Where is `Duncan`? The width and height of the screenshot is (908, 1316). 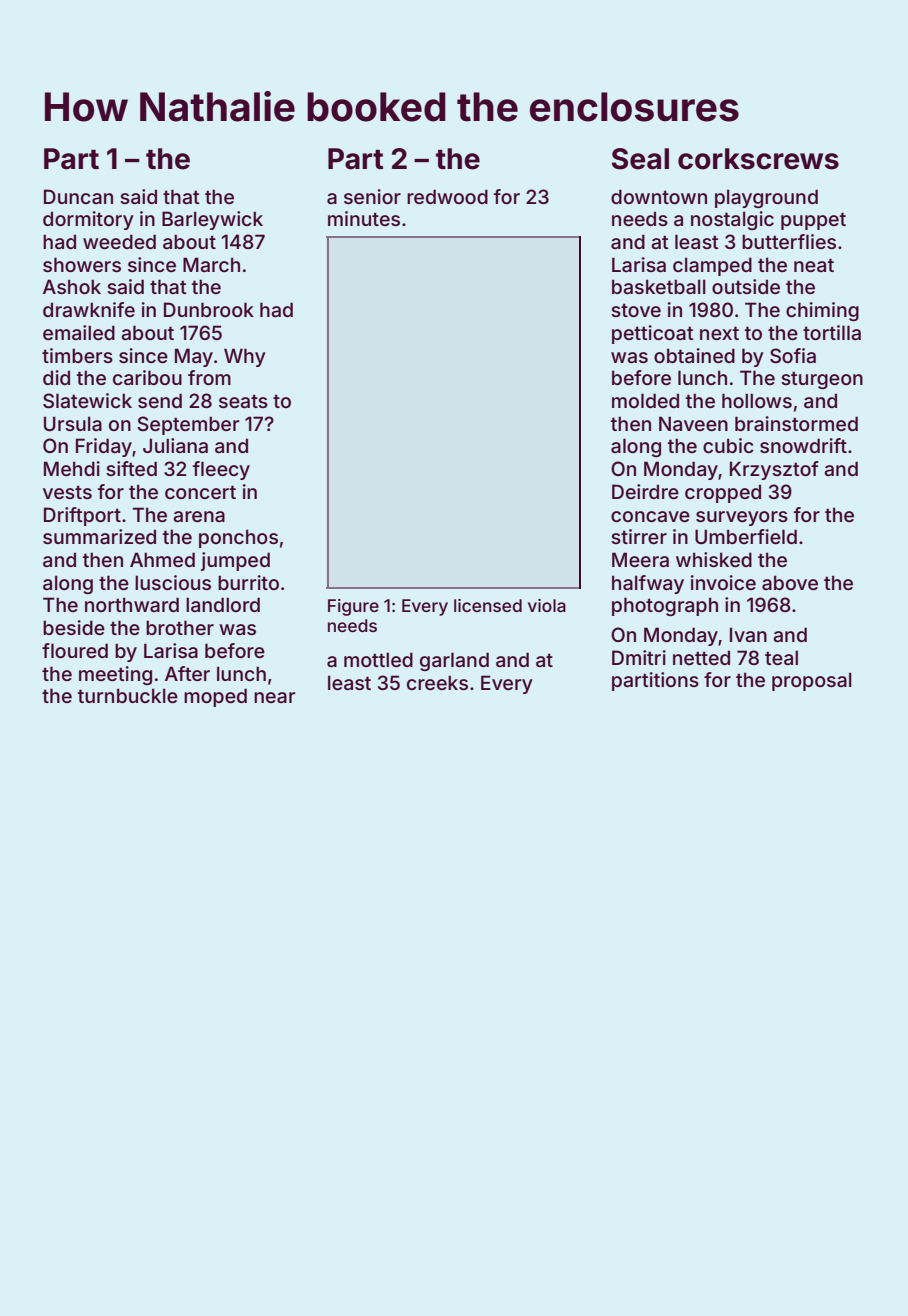
Duncan is located at coordinates (78, 196).
